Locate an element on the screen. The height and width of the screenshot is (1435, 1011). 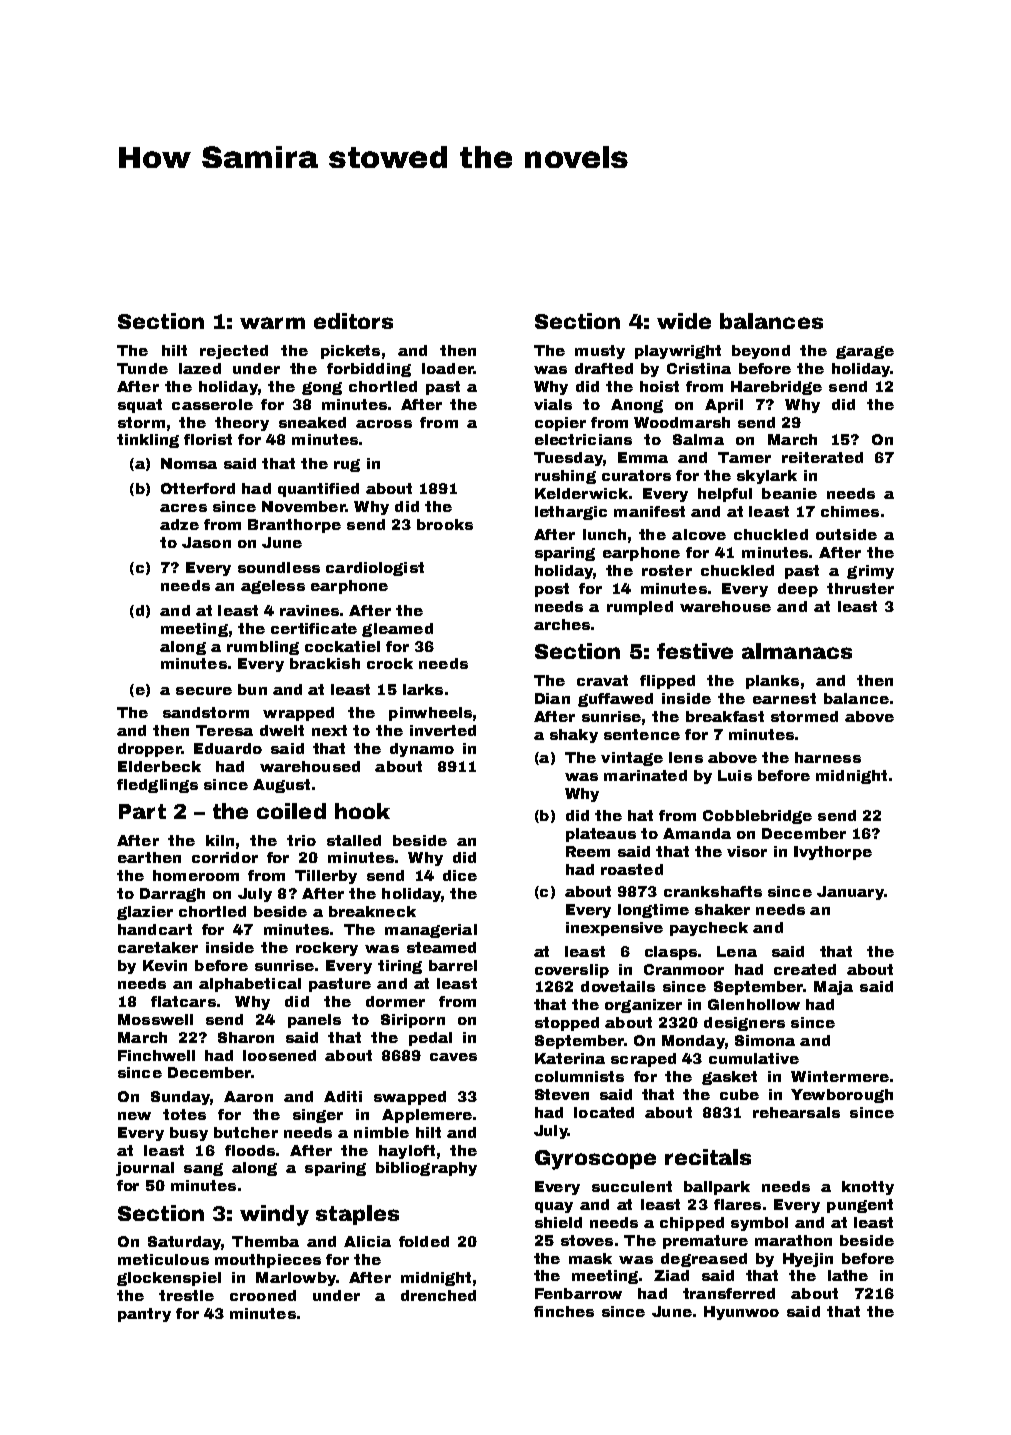
caves is located at coordinates (453, 1057).
